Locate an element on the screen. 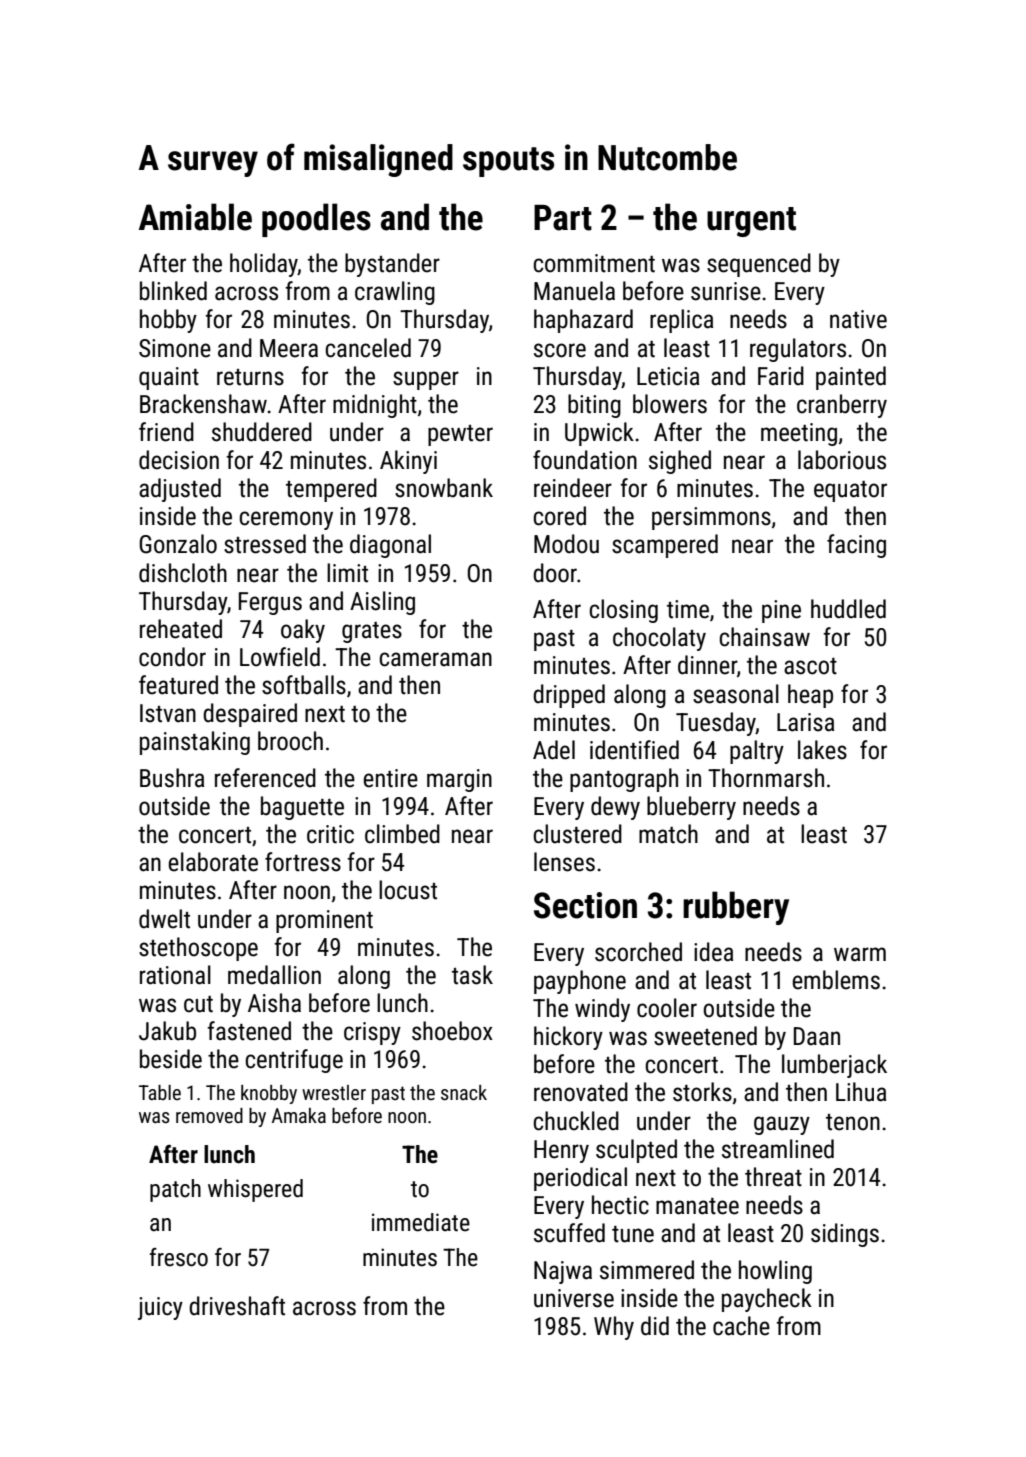  diagonal is located at coordinates (390, 546).
